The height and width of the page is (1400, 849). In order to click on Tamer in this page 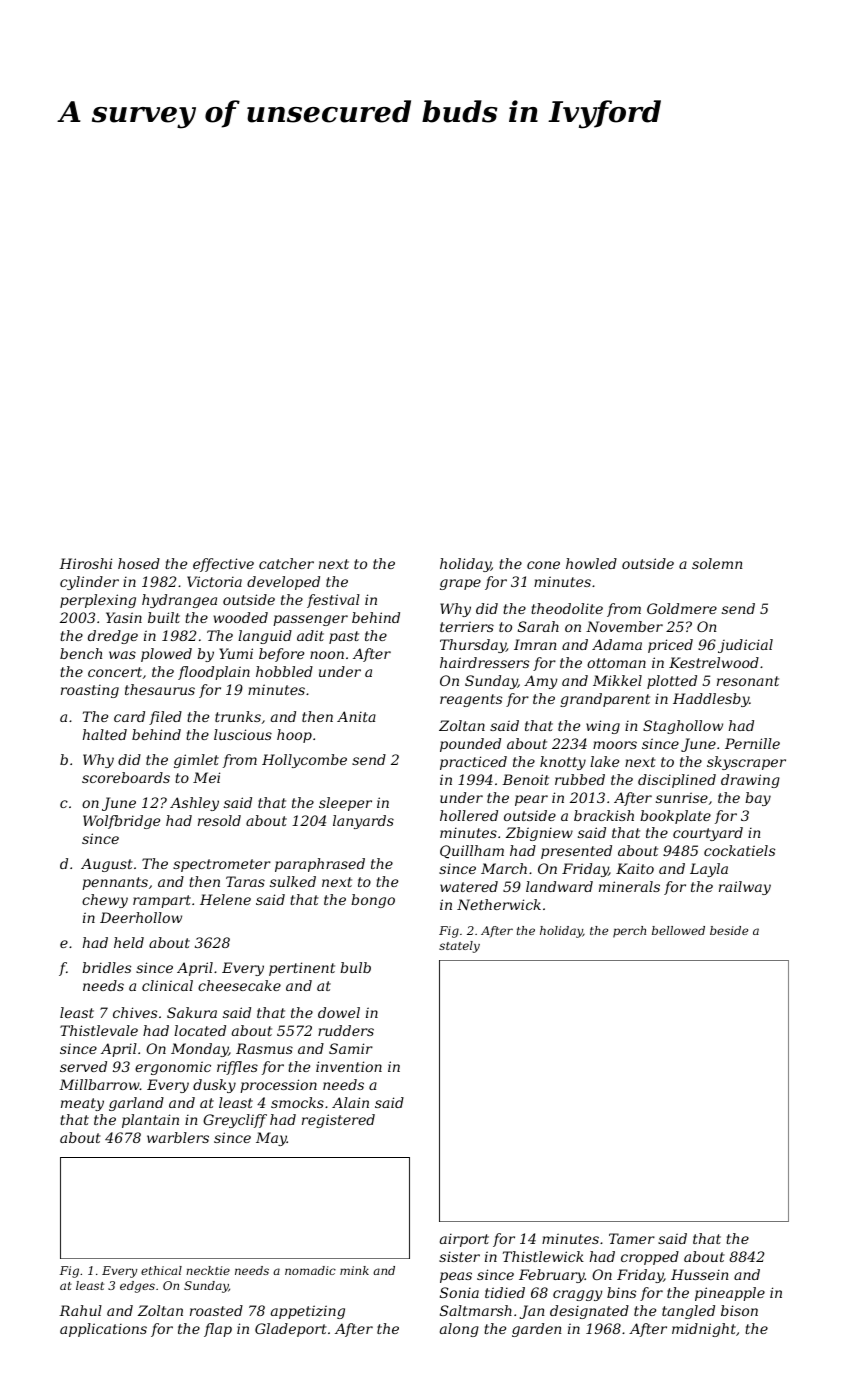, I will do `click(632, 1238)`.
